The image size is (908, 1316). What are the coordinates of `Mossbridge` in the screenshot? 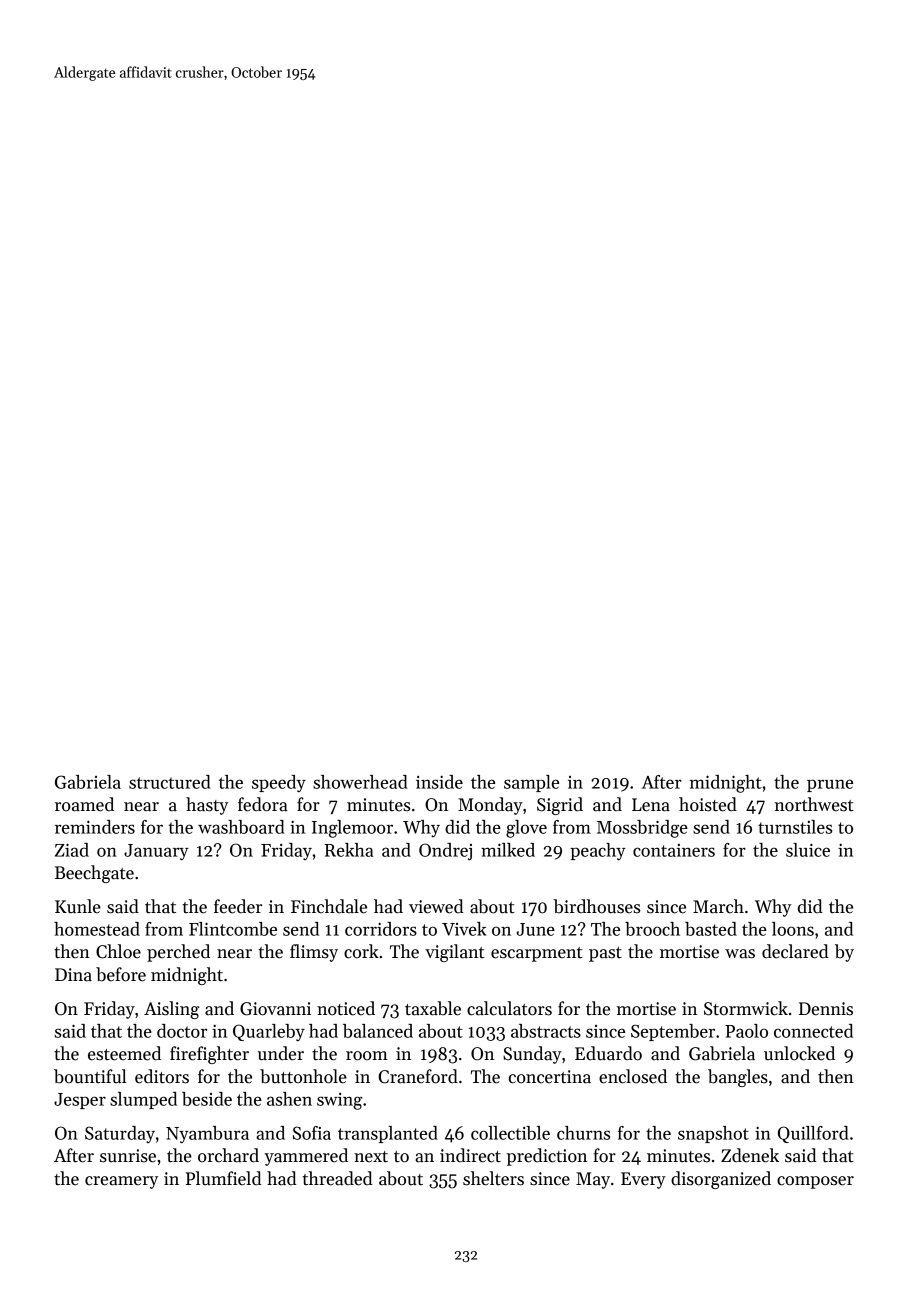 It's located at (642, 829).
